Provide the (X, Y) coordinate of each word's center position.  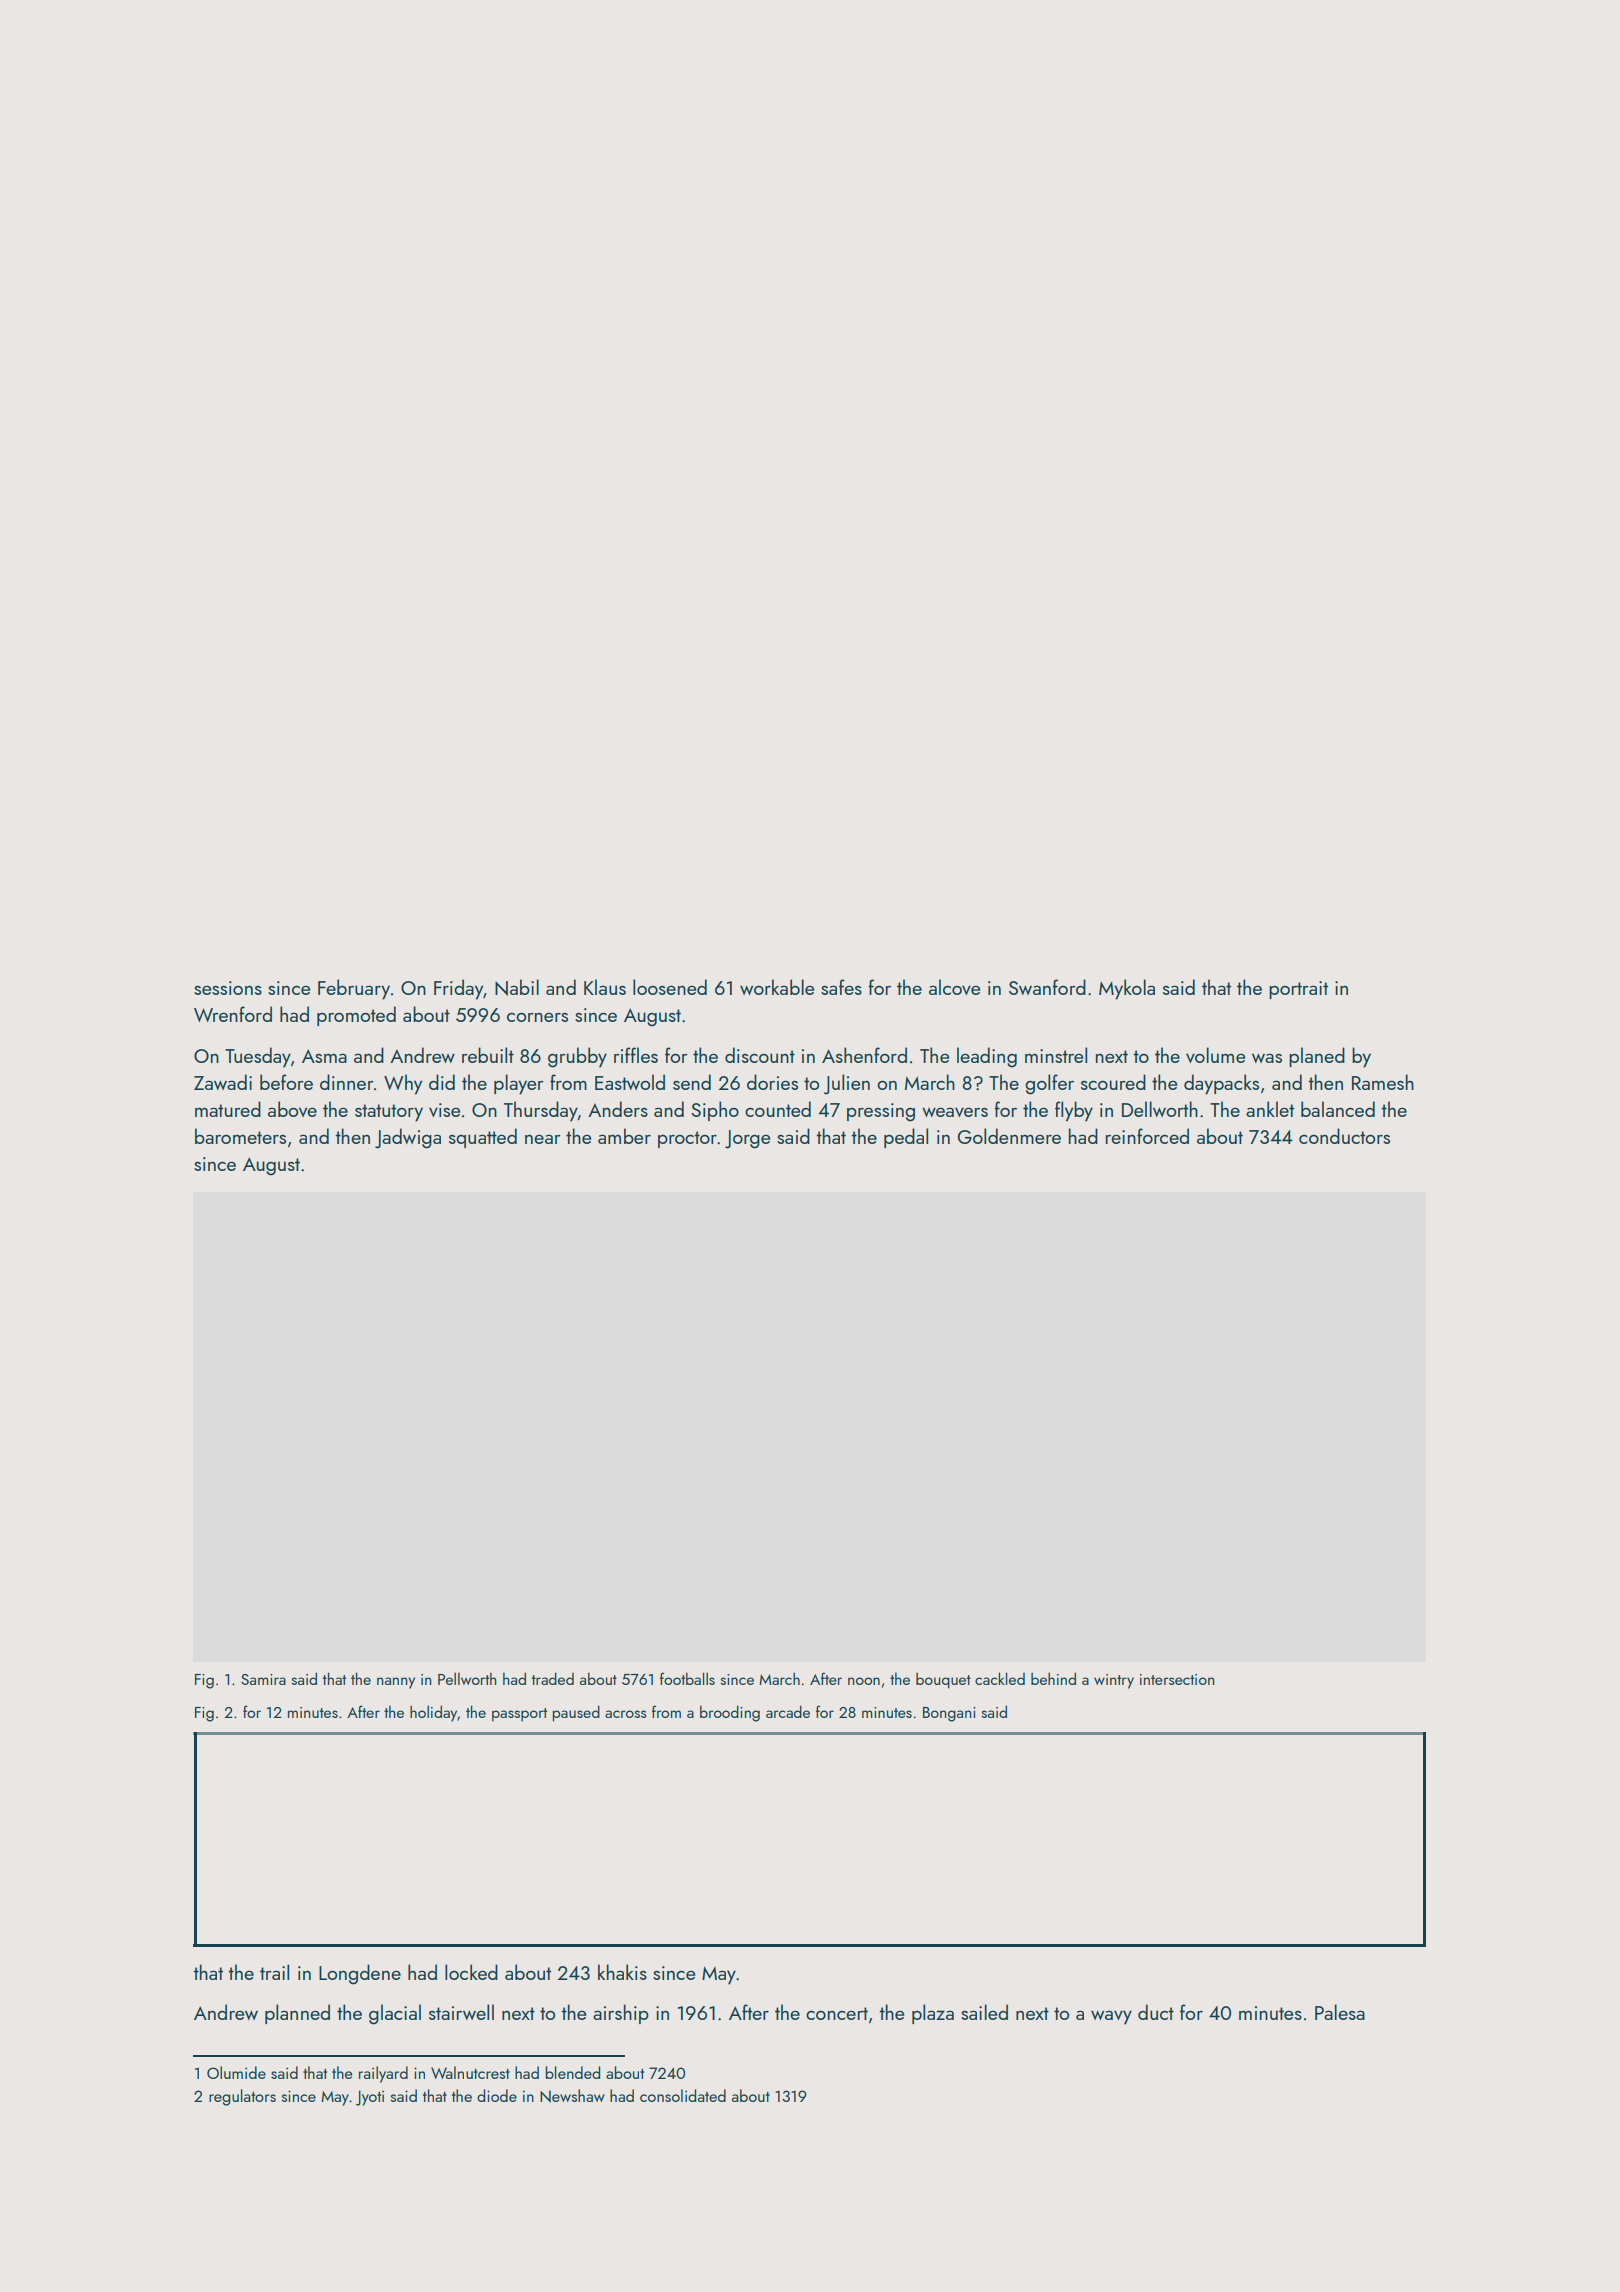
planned (297, 2014)
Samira (263, 1679)
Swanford (1047, 987)
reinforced (1147, 1136)
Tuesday (258, 1057)
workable (777, 987)
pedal (906, 1138)
